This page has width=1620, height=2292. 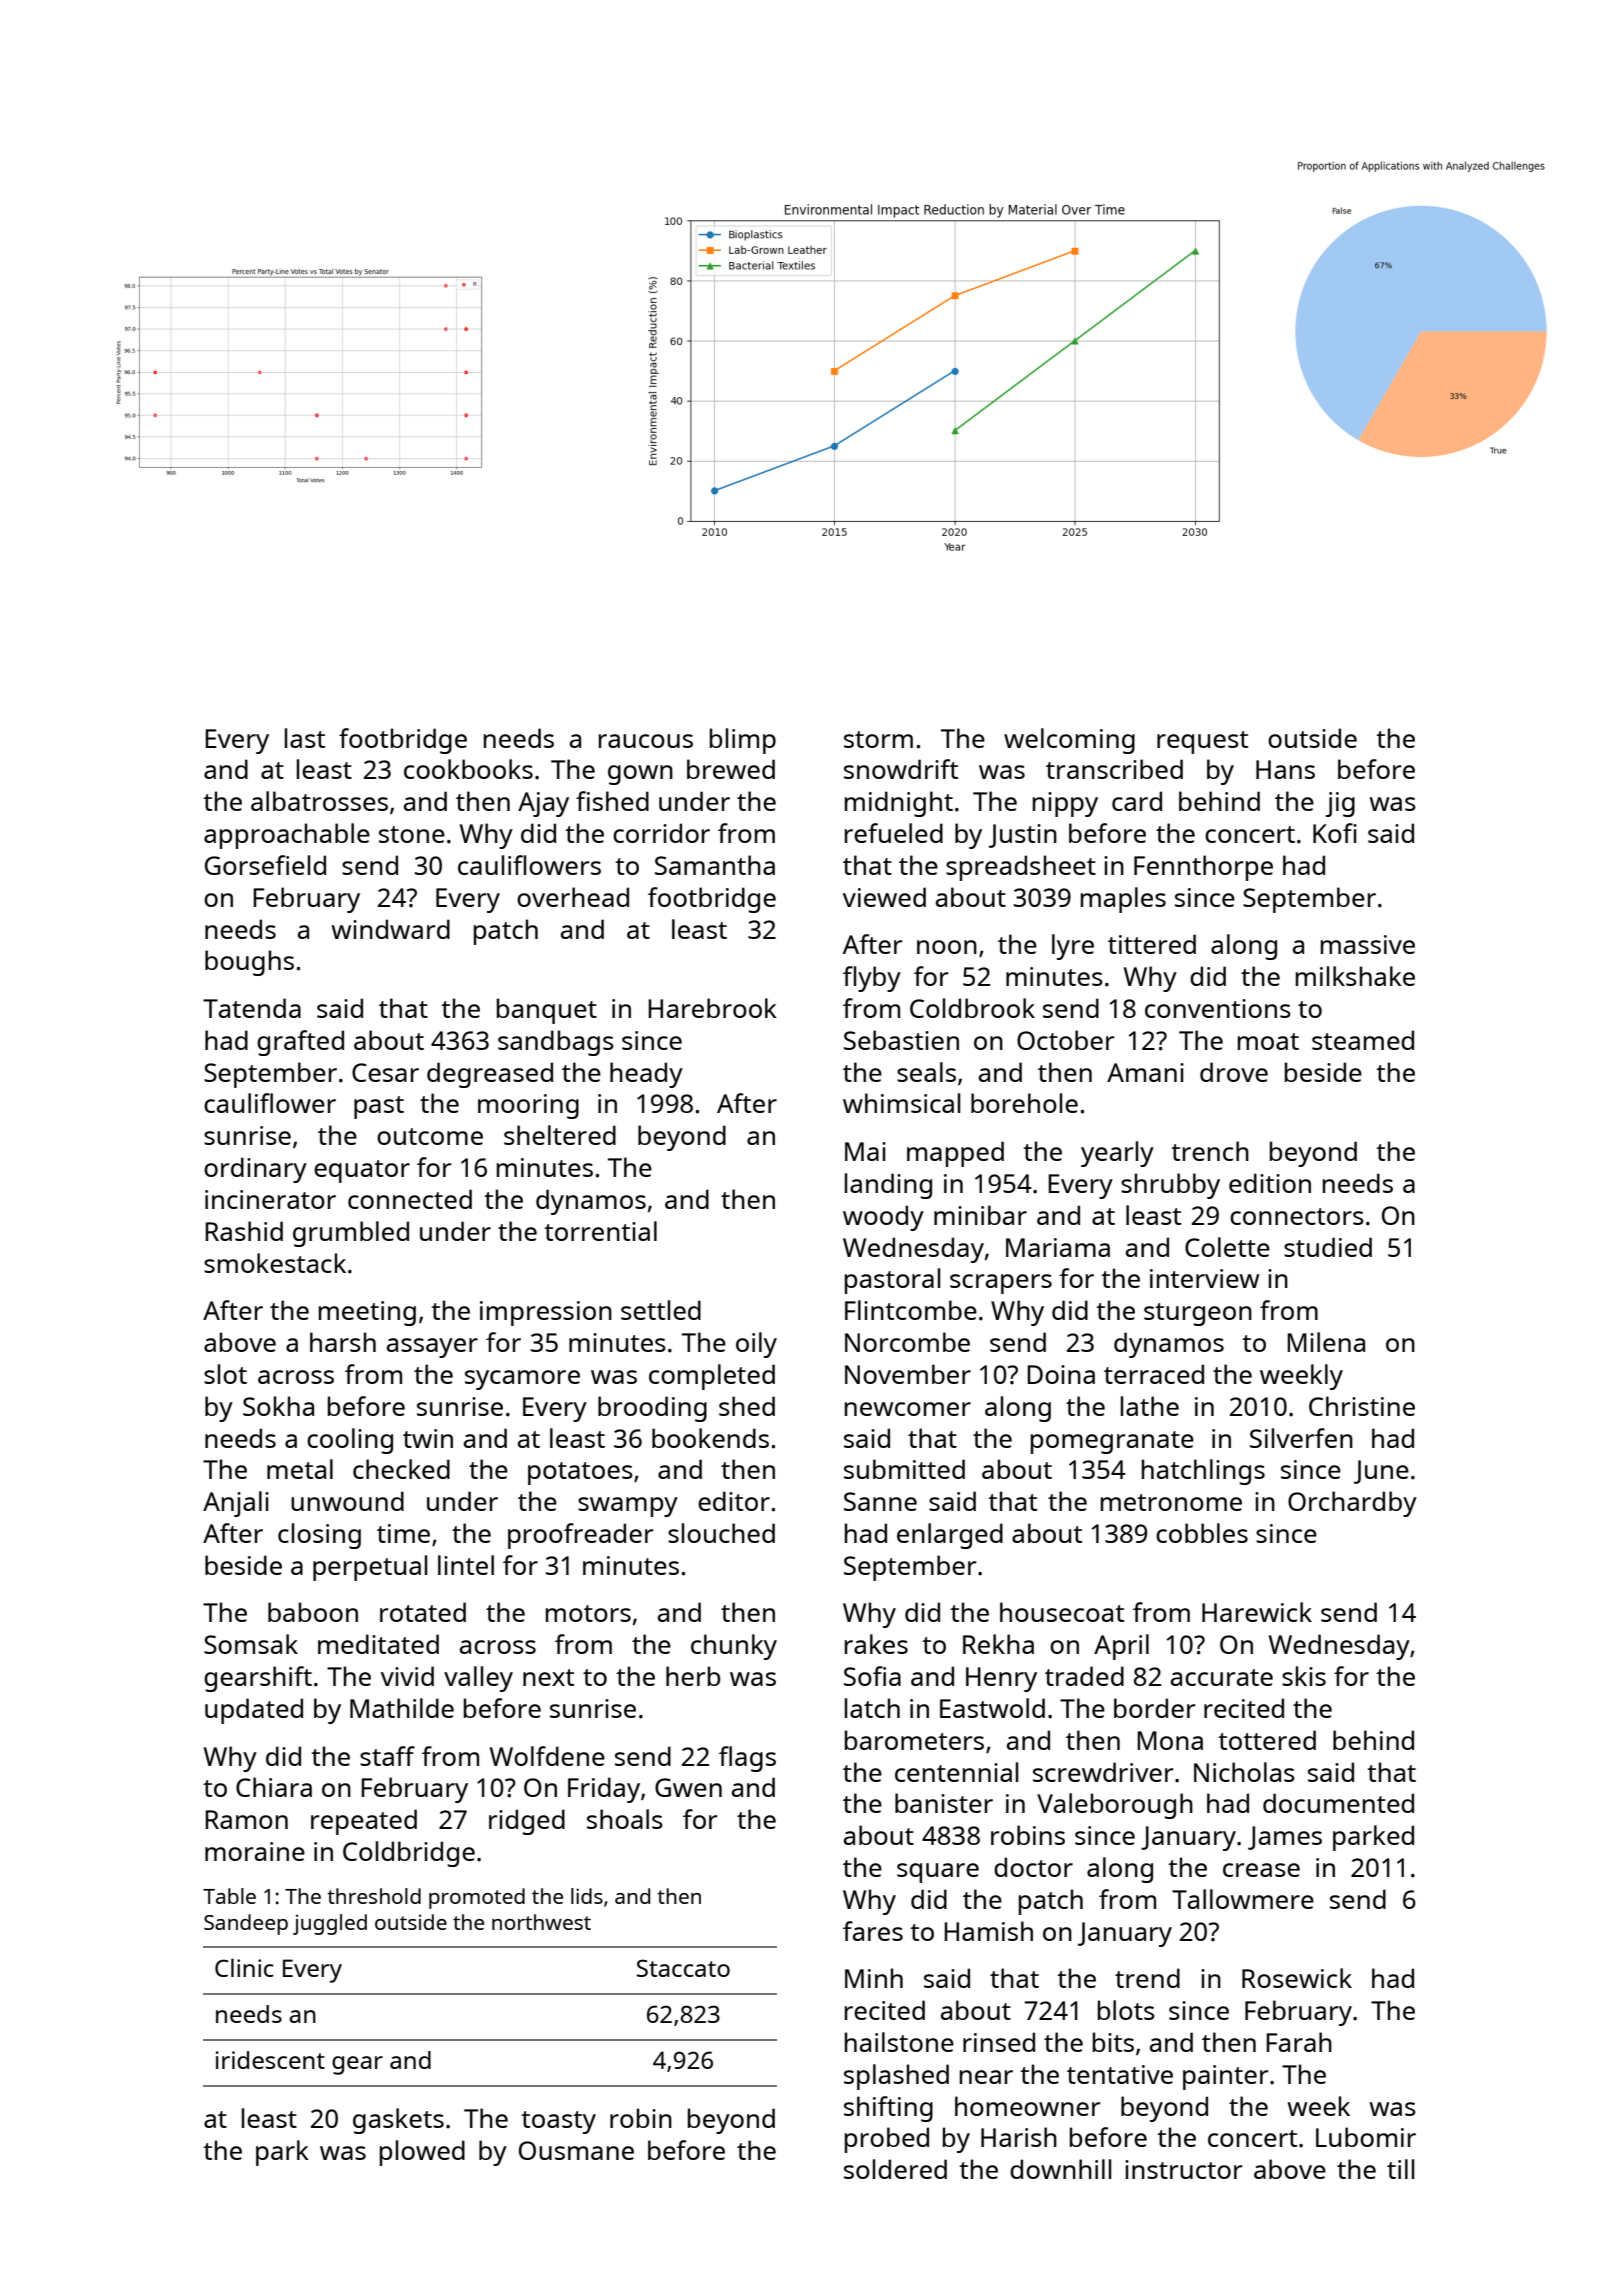 I want to click on barometers, so click(x=914, y=1740).
